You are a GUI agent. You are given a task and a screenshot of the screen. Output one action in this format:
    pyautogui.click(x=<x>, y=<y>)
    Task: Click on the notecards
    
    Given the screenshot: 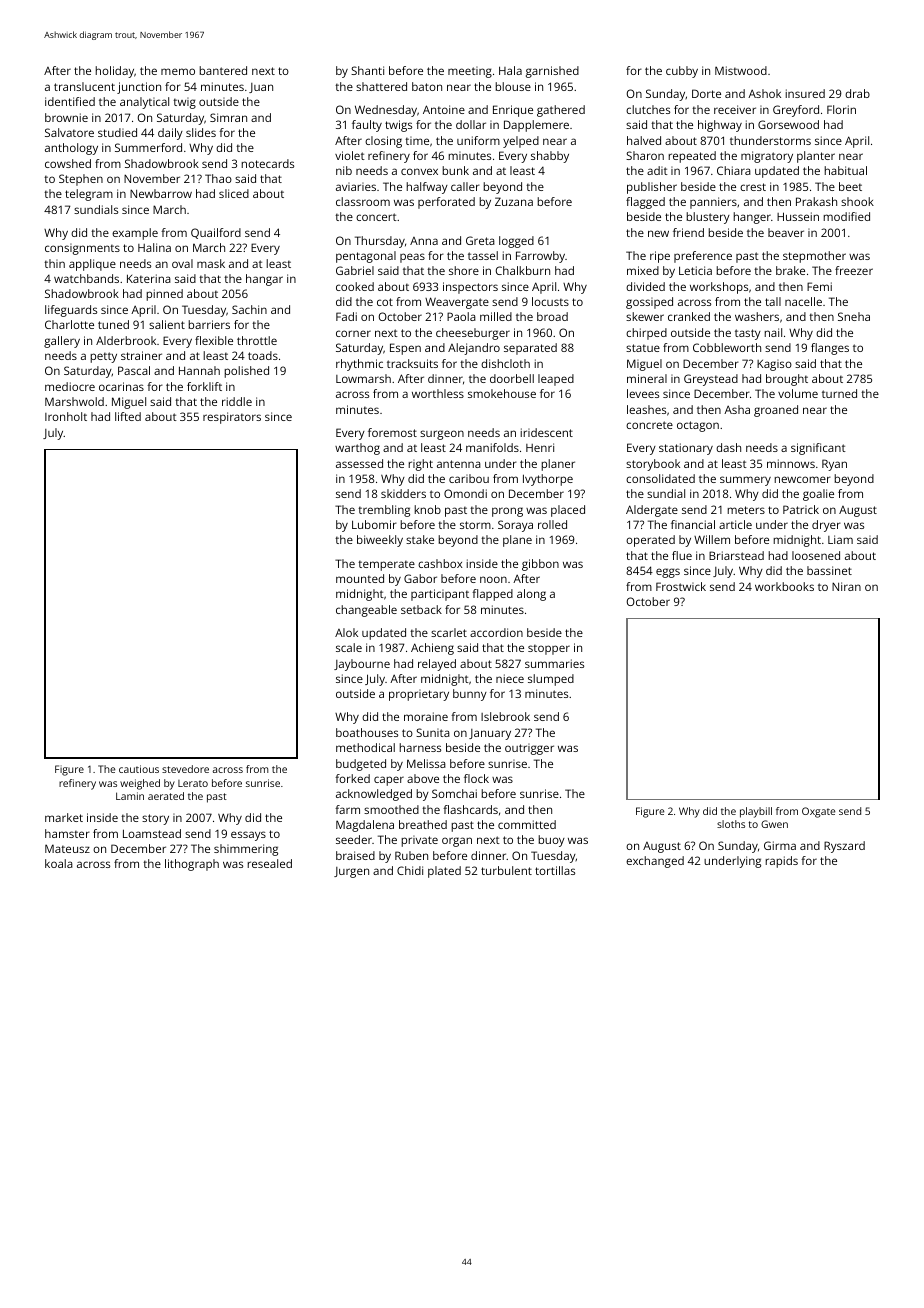 What is the action you would take?
    pyautogui.click(x=267, y=163)
